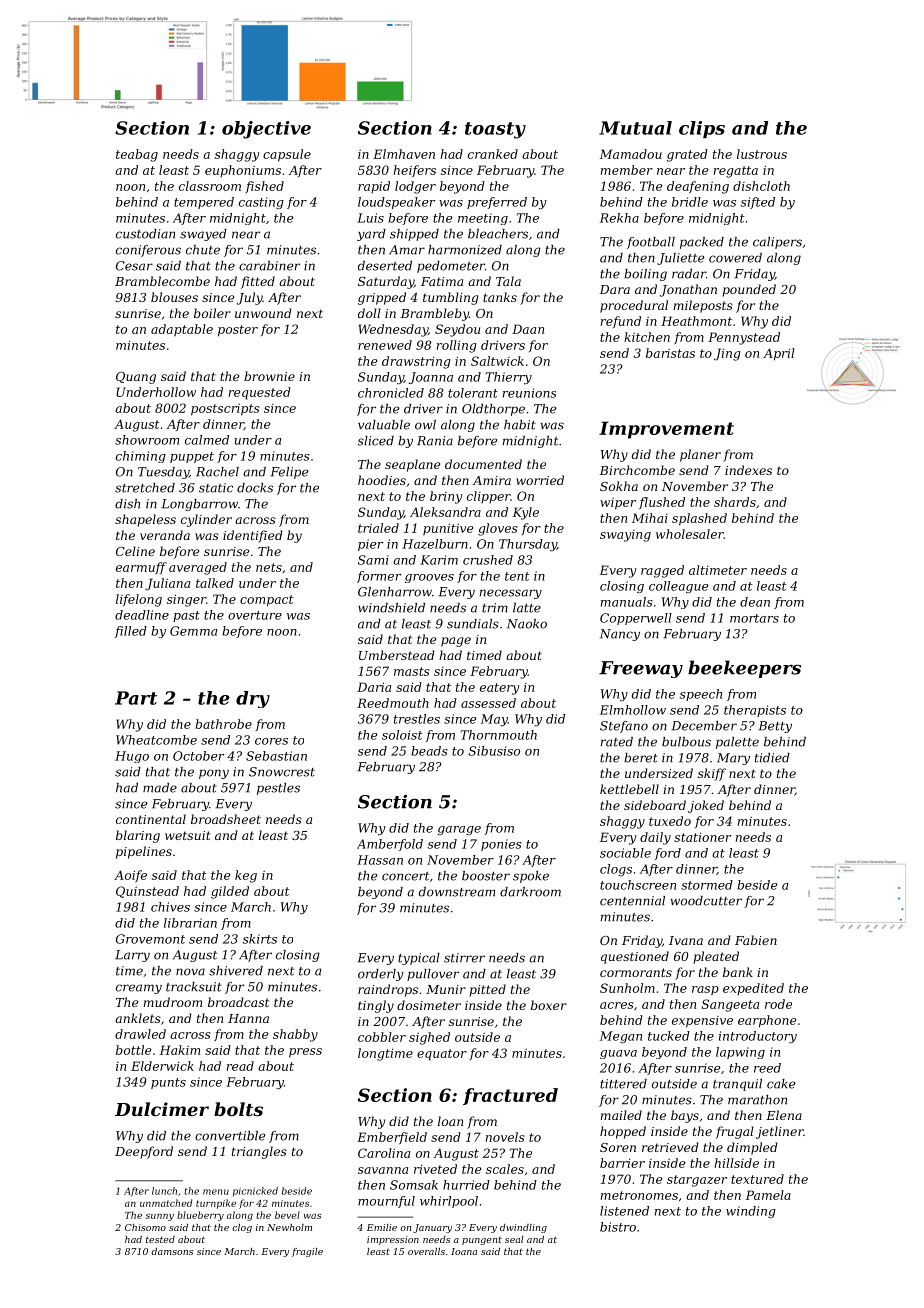 The width and height of the screenshot is (924, 1308). I want to click on Felipe, so click(290, 473).
